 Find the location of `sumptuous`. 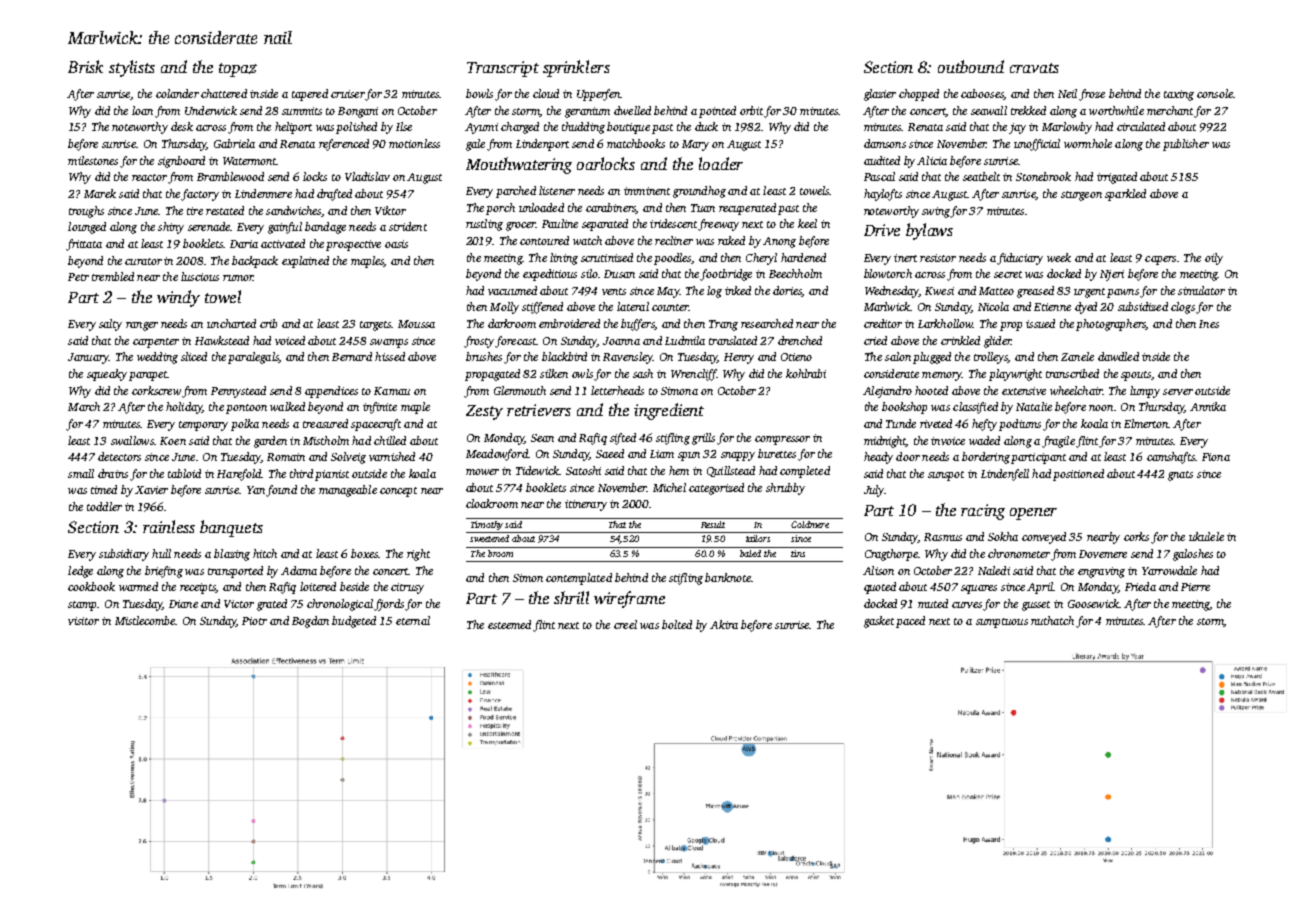

sumptuous is located at coordinates (1002, 623).
